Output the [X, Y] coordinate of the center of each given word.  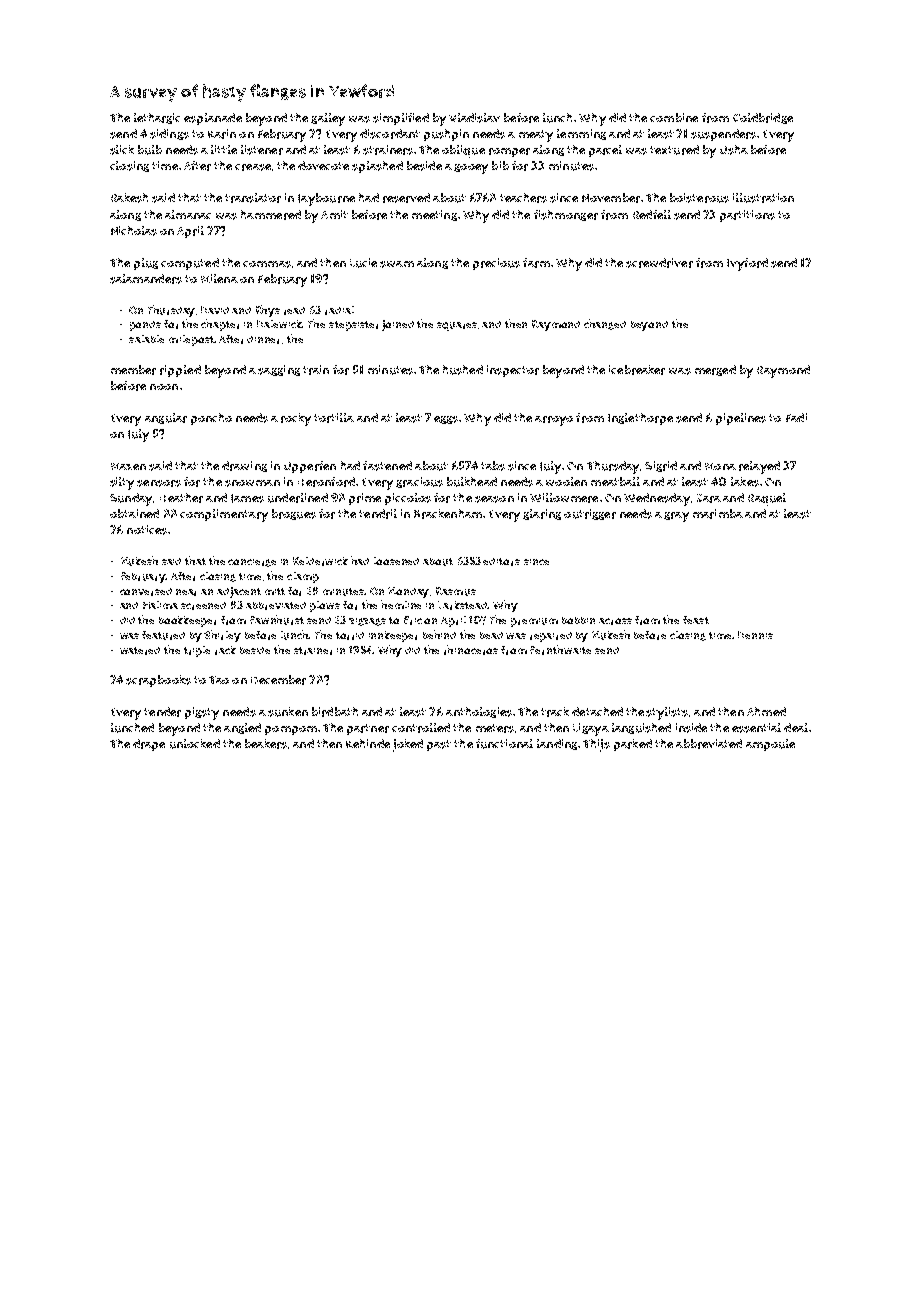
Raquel [767, 499]
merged [715, 370]
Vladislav [474, 118]
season [494, 499]
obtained [134, 513]
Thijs [596, 745]
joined [398, 325]
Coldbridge [763, 118]
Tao [219, 680]
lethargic [157, 118]
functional [504, 744]
